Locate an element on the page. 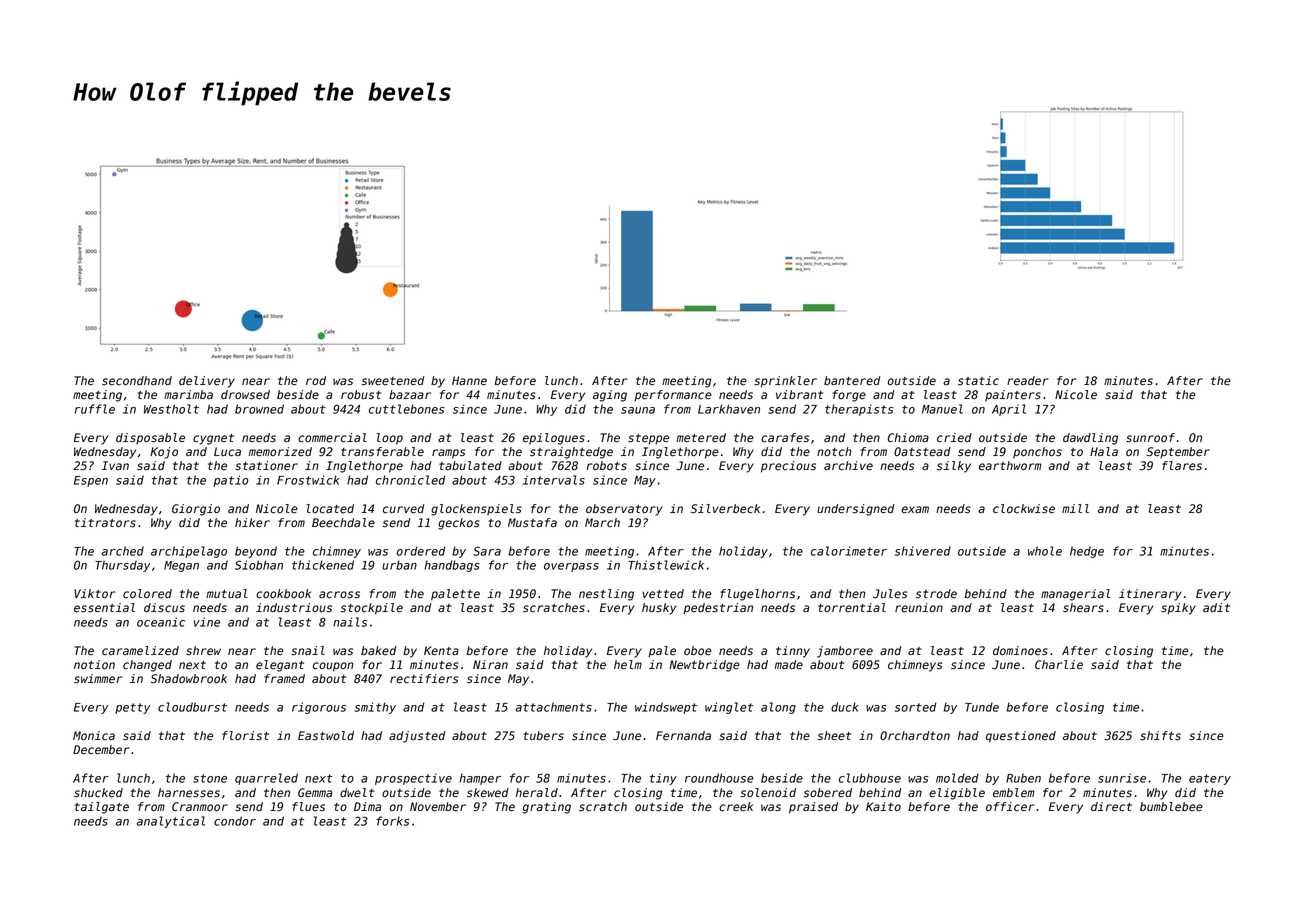  reader is located at coordinates (1028, 381).
